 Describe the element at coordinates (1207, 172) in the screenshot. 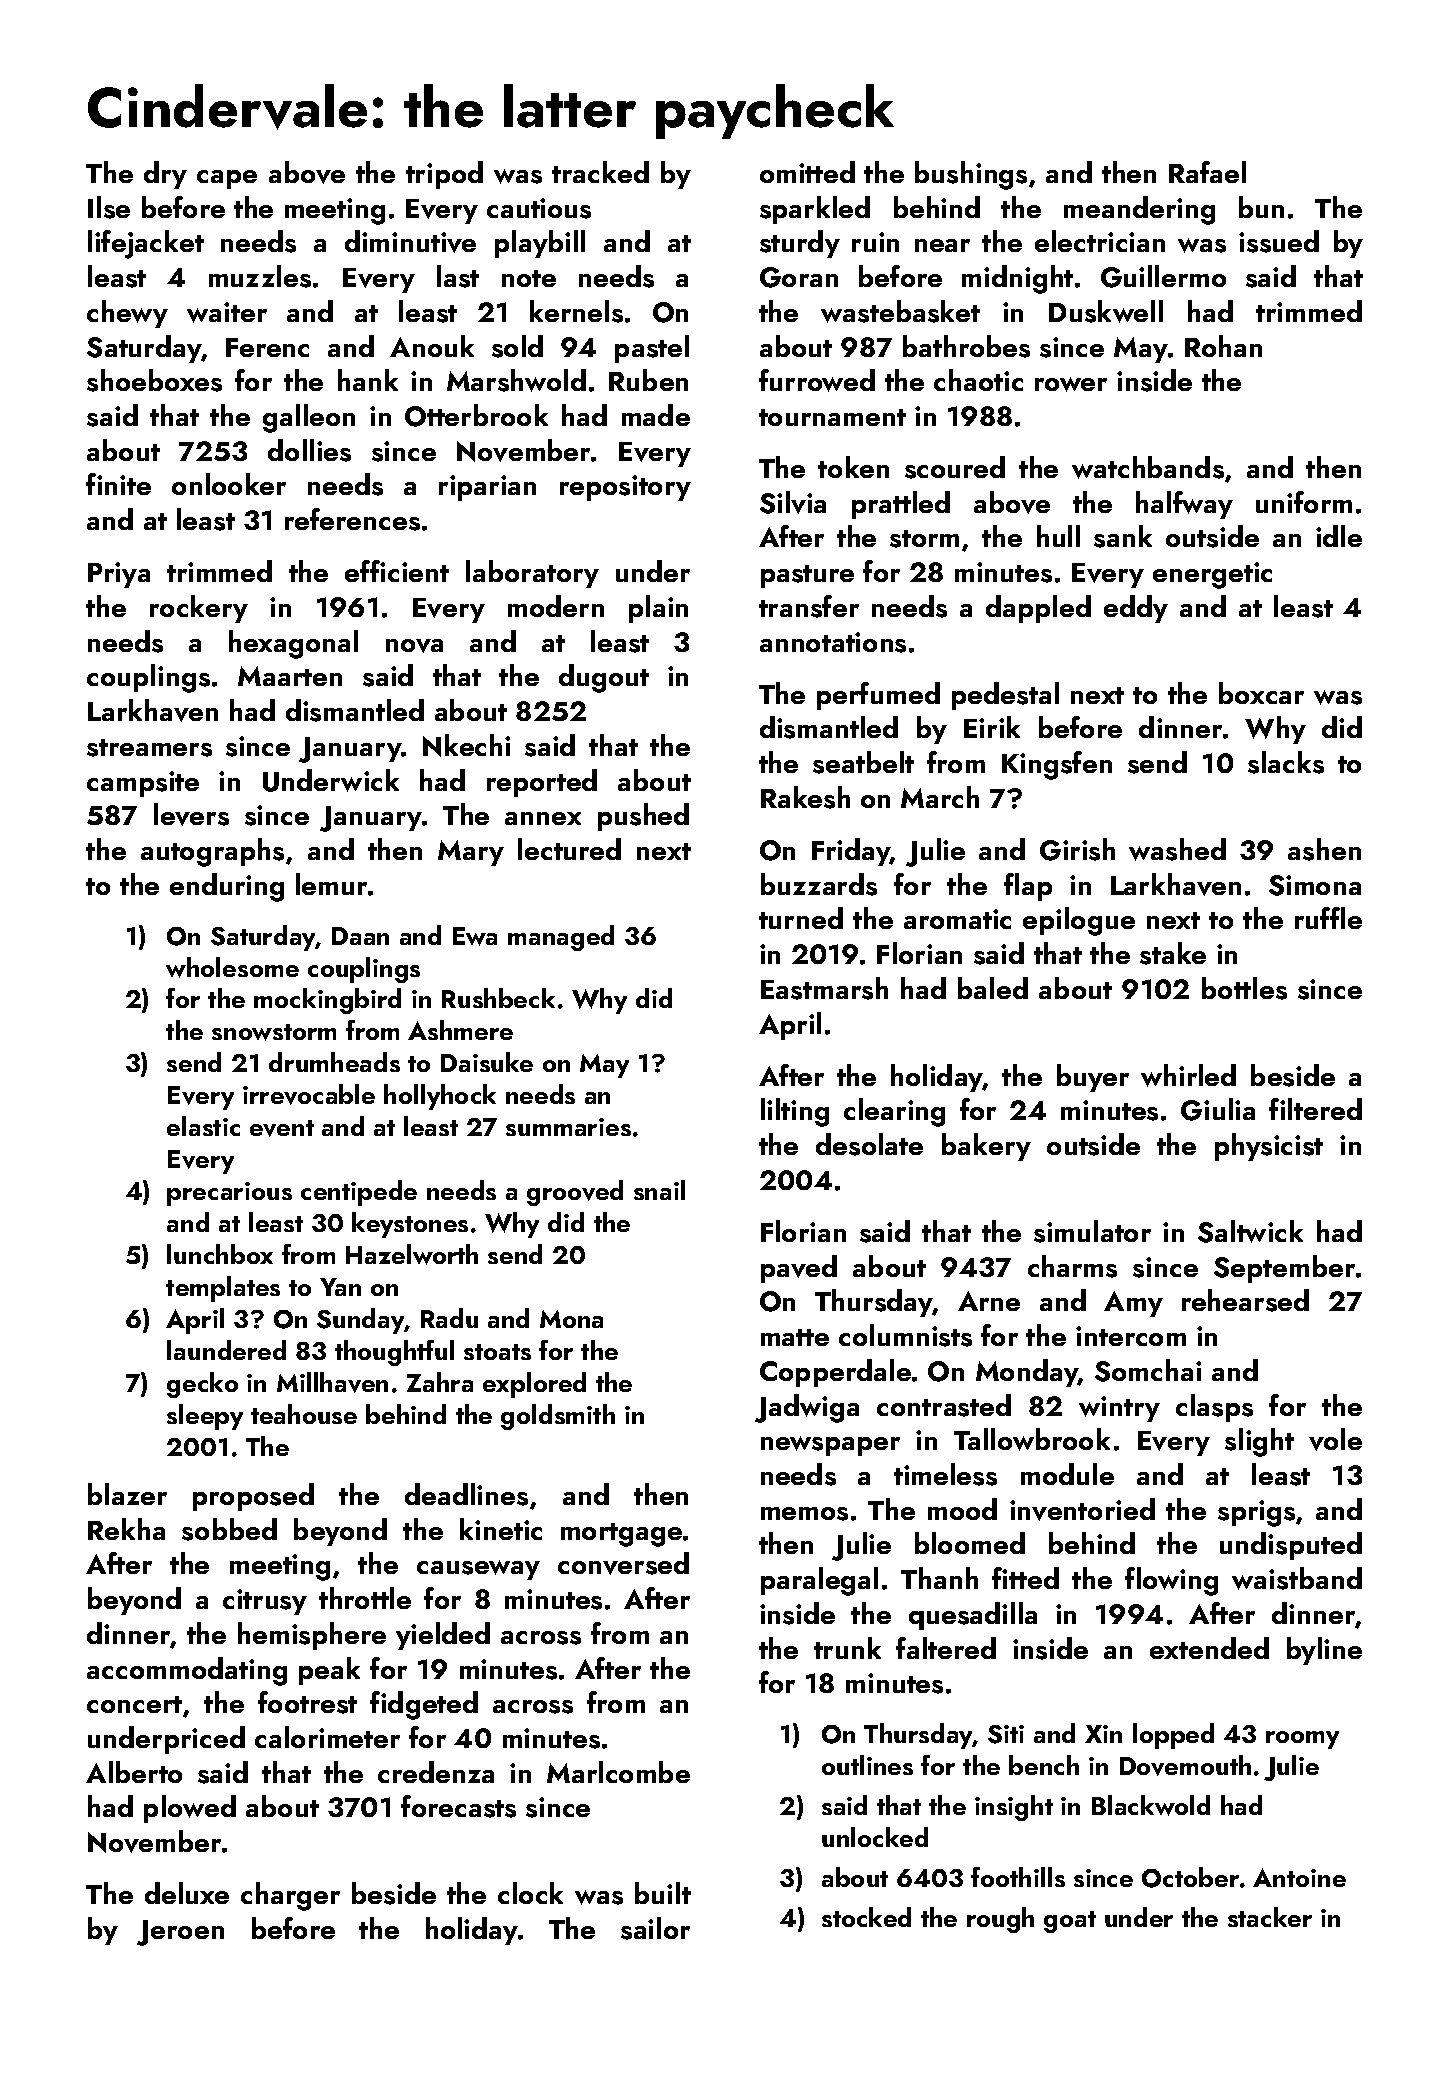

I see `Rafael` at that location.
